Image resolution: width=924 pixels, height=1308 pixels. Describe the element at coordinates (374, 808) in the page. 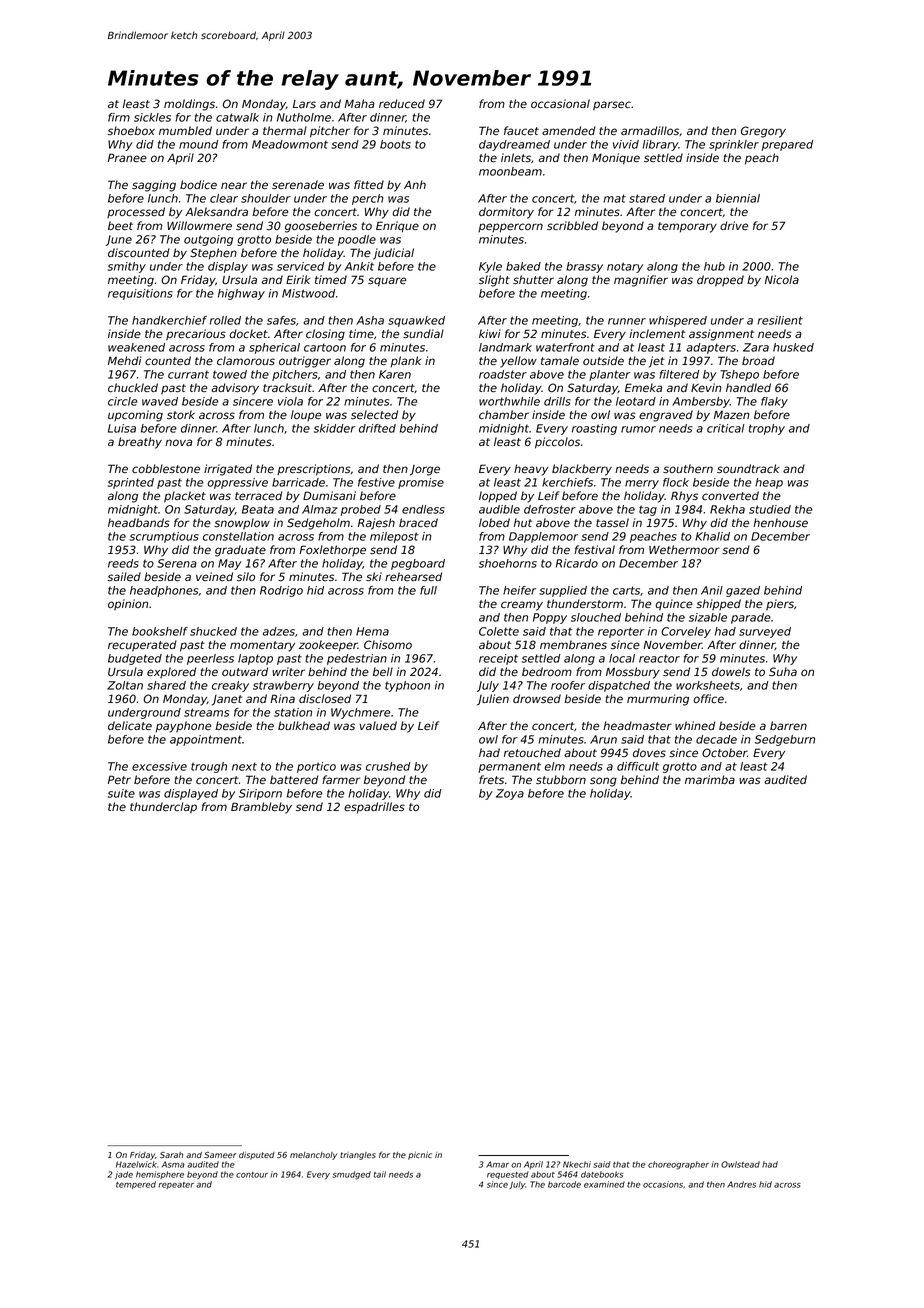

I see `espadrilles` at that location.
